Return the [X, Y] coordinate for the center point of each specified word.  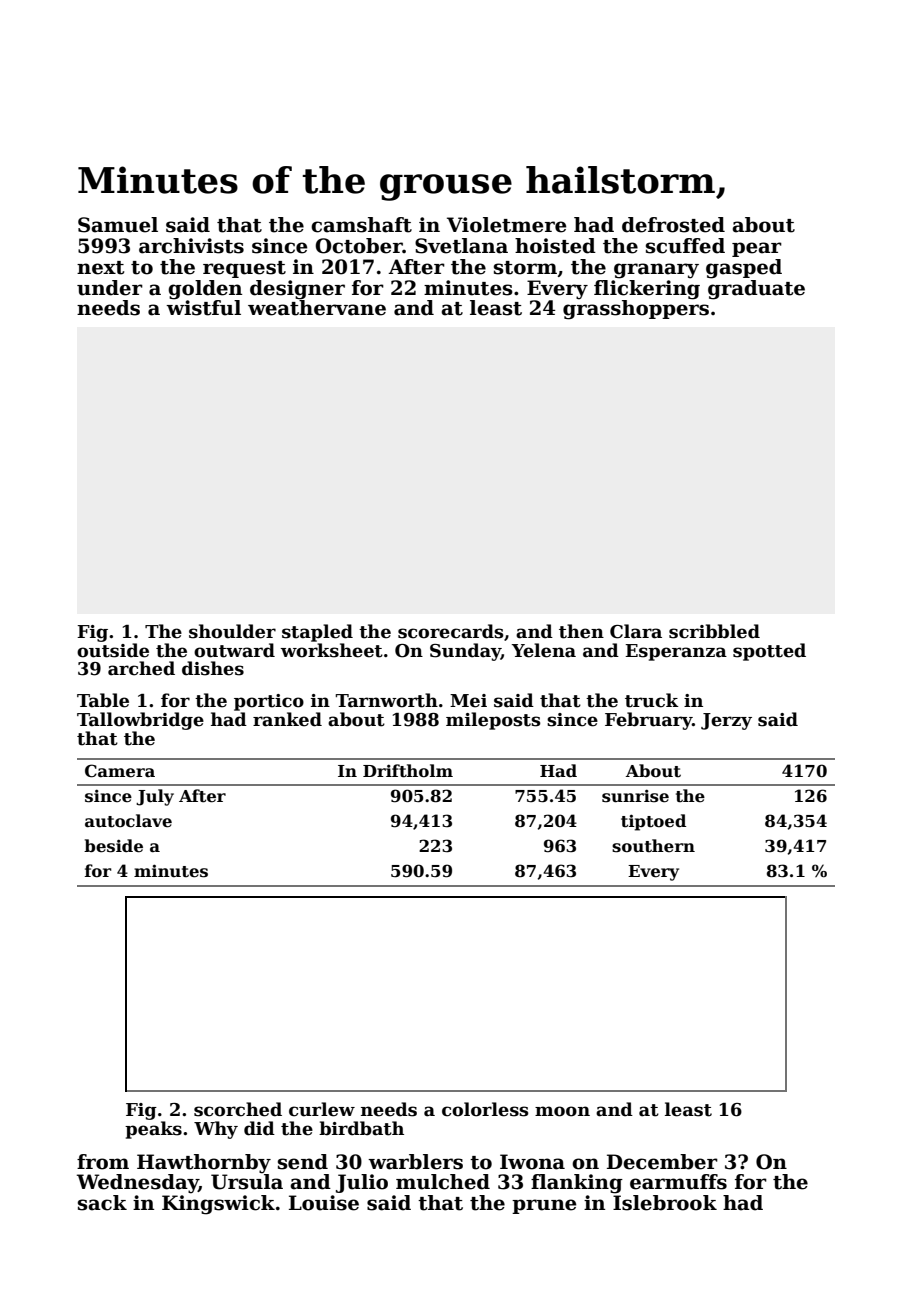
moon [562, 1111]
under [110, 288]
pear [757, 249]
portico [269, 702]
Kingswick [218, 1205]
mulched [443, 1182]
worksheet [331, 650]
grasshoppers [636, 310]
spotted [769, 652]
